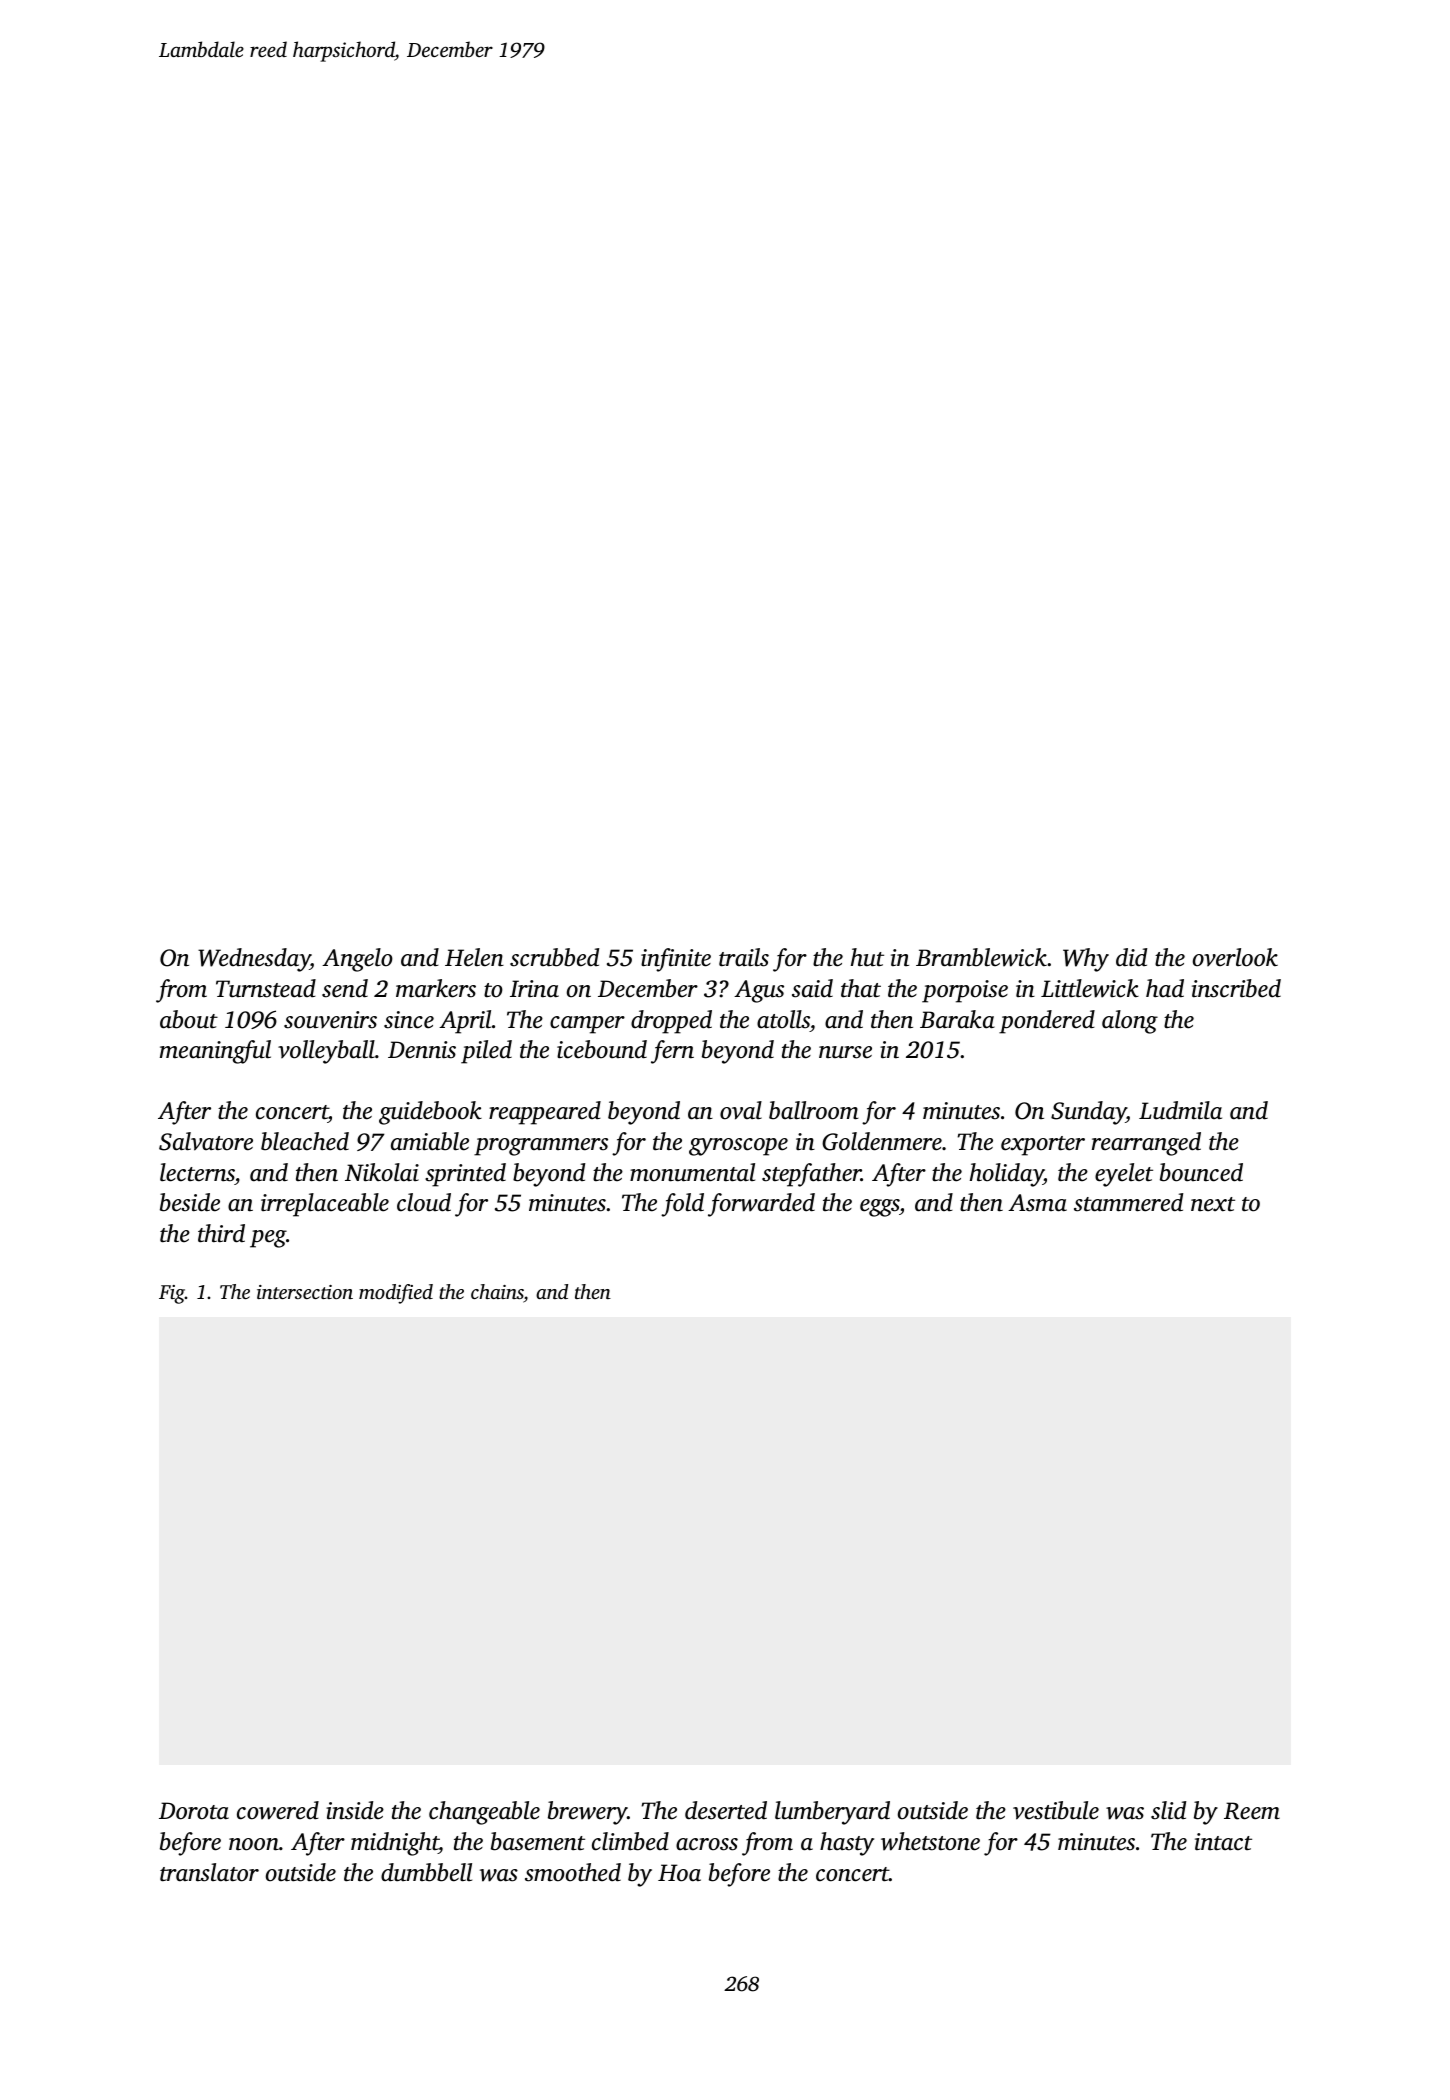 This document has width=1450, height=2100. Describe the element at coordinates (424, 1202) in the document. I see `cloud` at that location.
